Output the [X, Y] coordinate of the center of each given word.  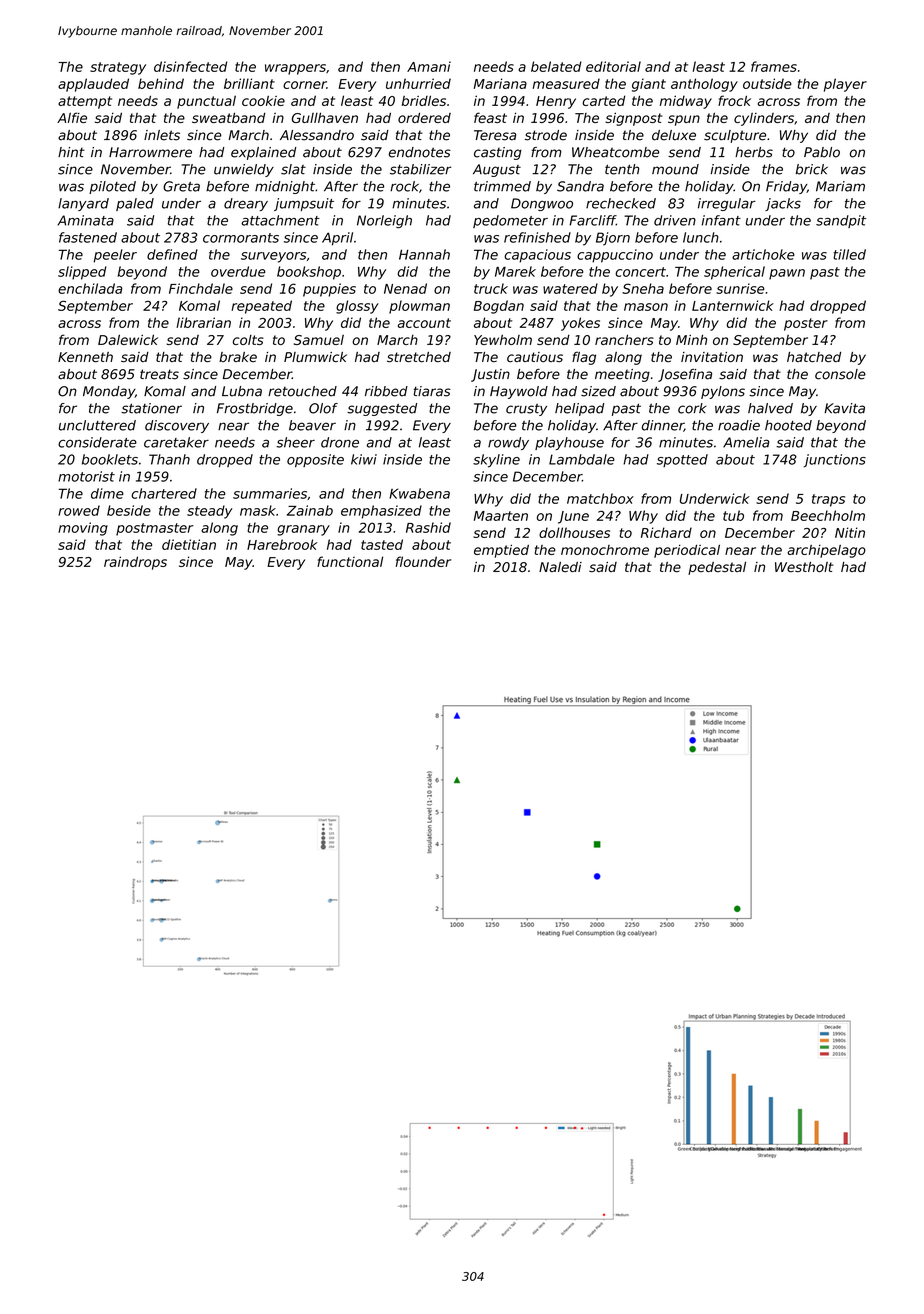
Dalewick [128, 339]
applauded [93, 85]
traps [828, 500]
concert [640, 272]
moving [83, 529]
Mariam [840, 186]
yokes [580, 324]
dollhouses [574, 532]
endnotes [420, 152]
